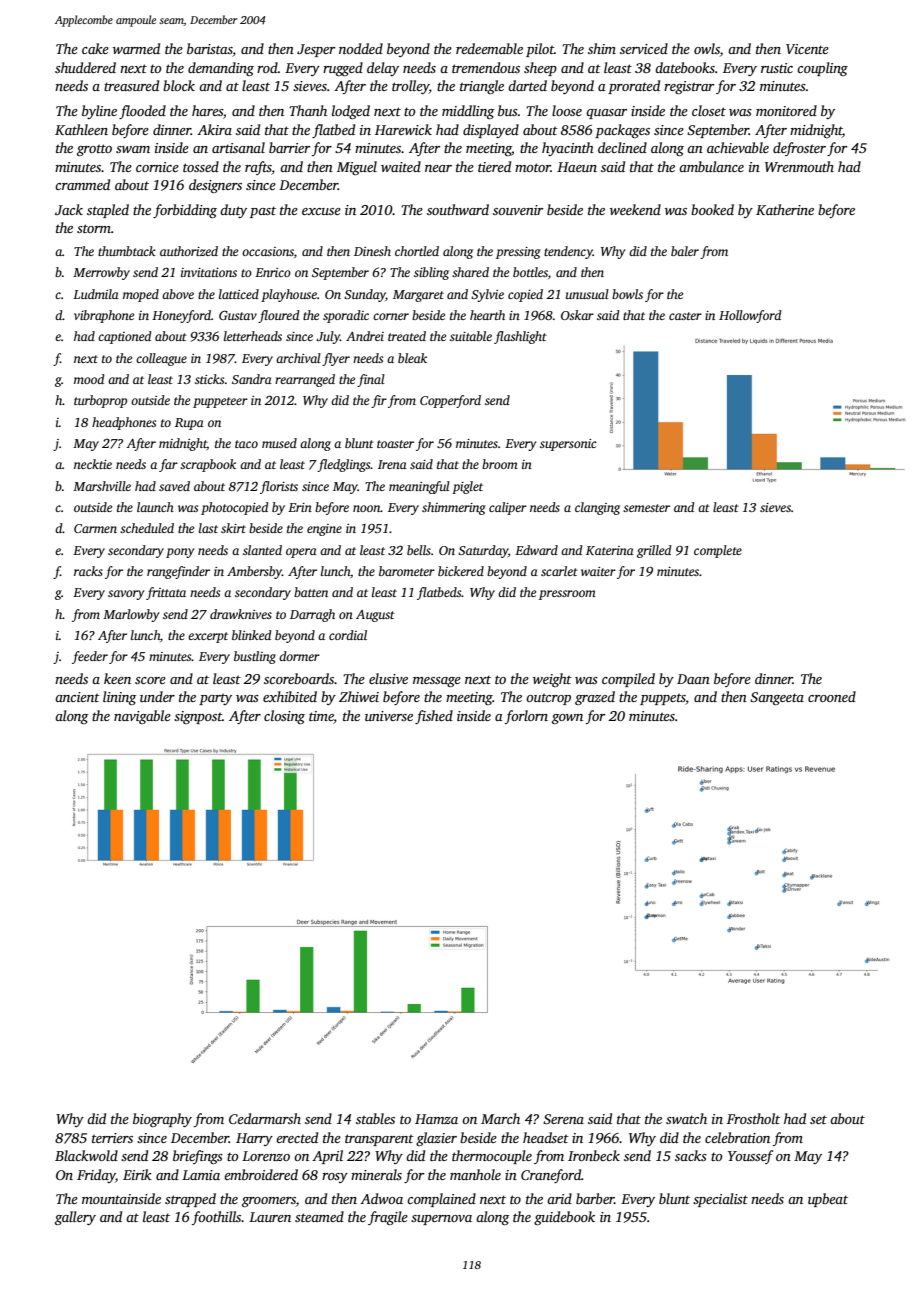 This document has height=1308, width=924. I want to click on sacks, so click(691, 1155).
